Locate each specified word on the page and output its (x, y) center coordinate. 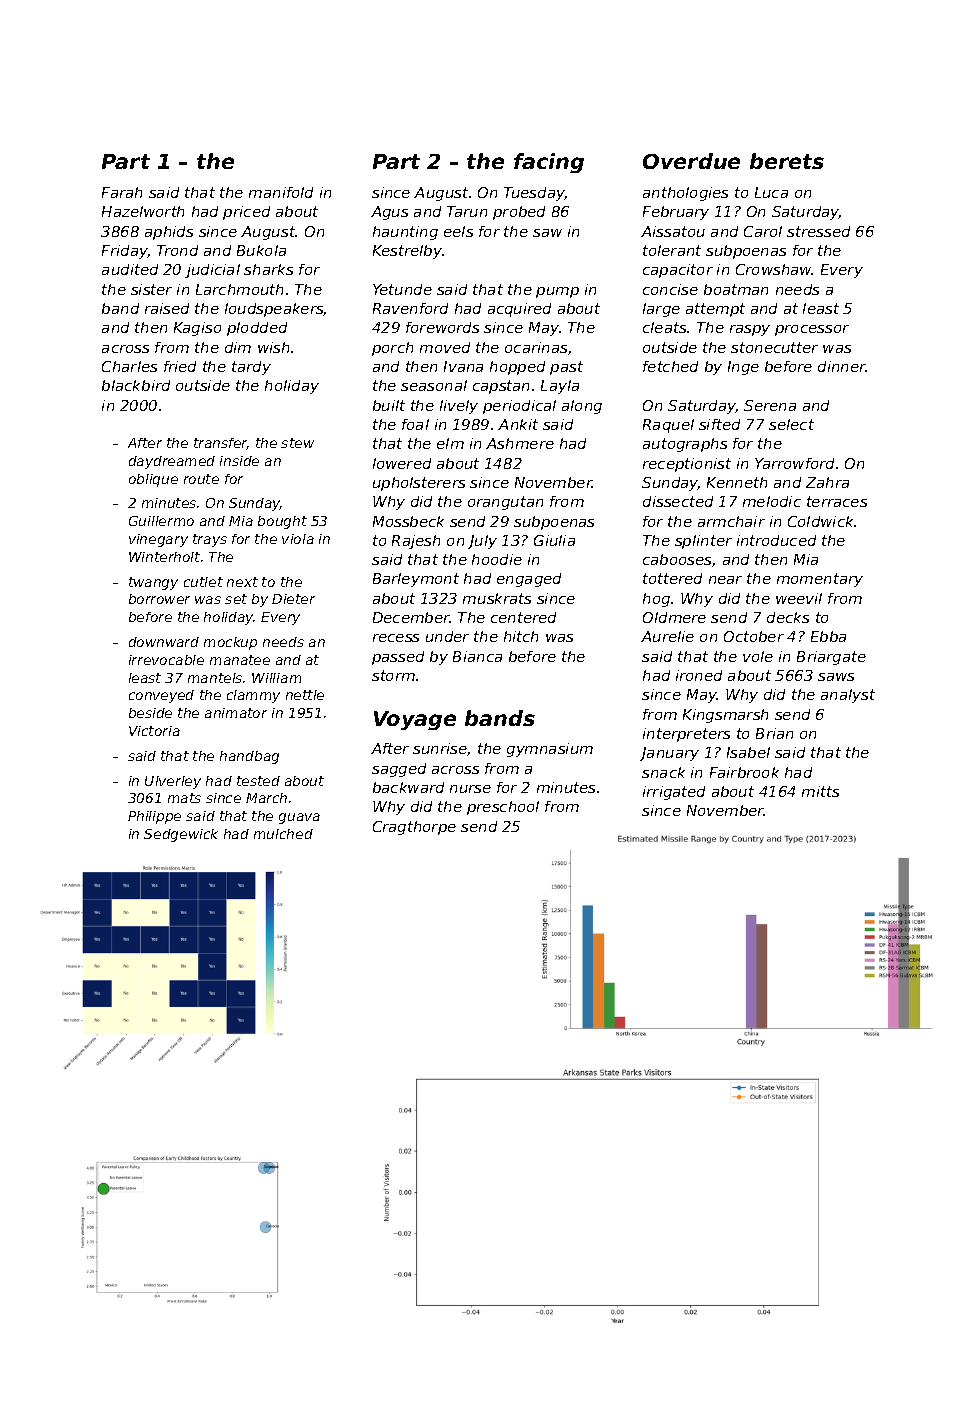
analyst (848, 696)
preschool (503, 808)
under (447, 636)
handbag (249, 757)
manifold (281, 192)
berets (787, 161)
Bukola (261, 250)
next (242, 582)
